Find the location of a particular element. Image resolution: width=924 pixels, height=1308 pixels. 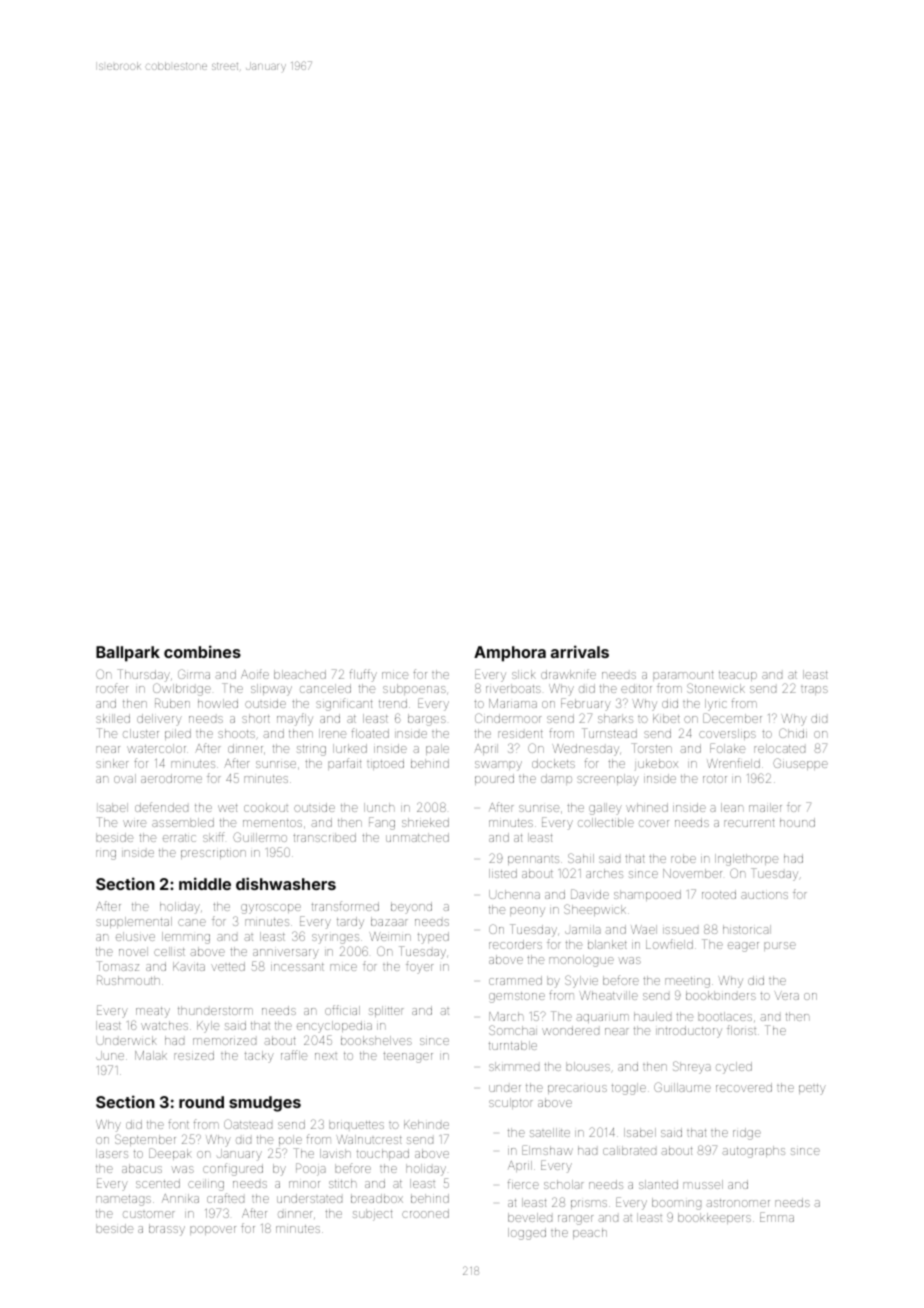

calibrated is located at coordinates (629, 1150).
